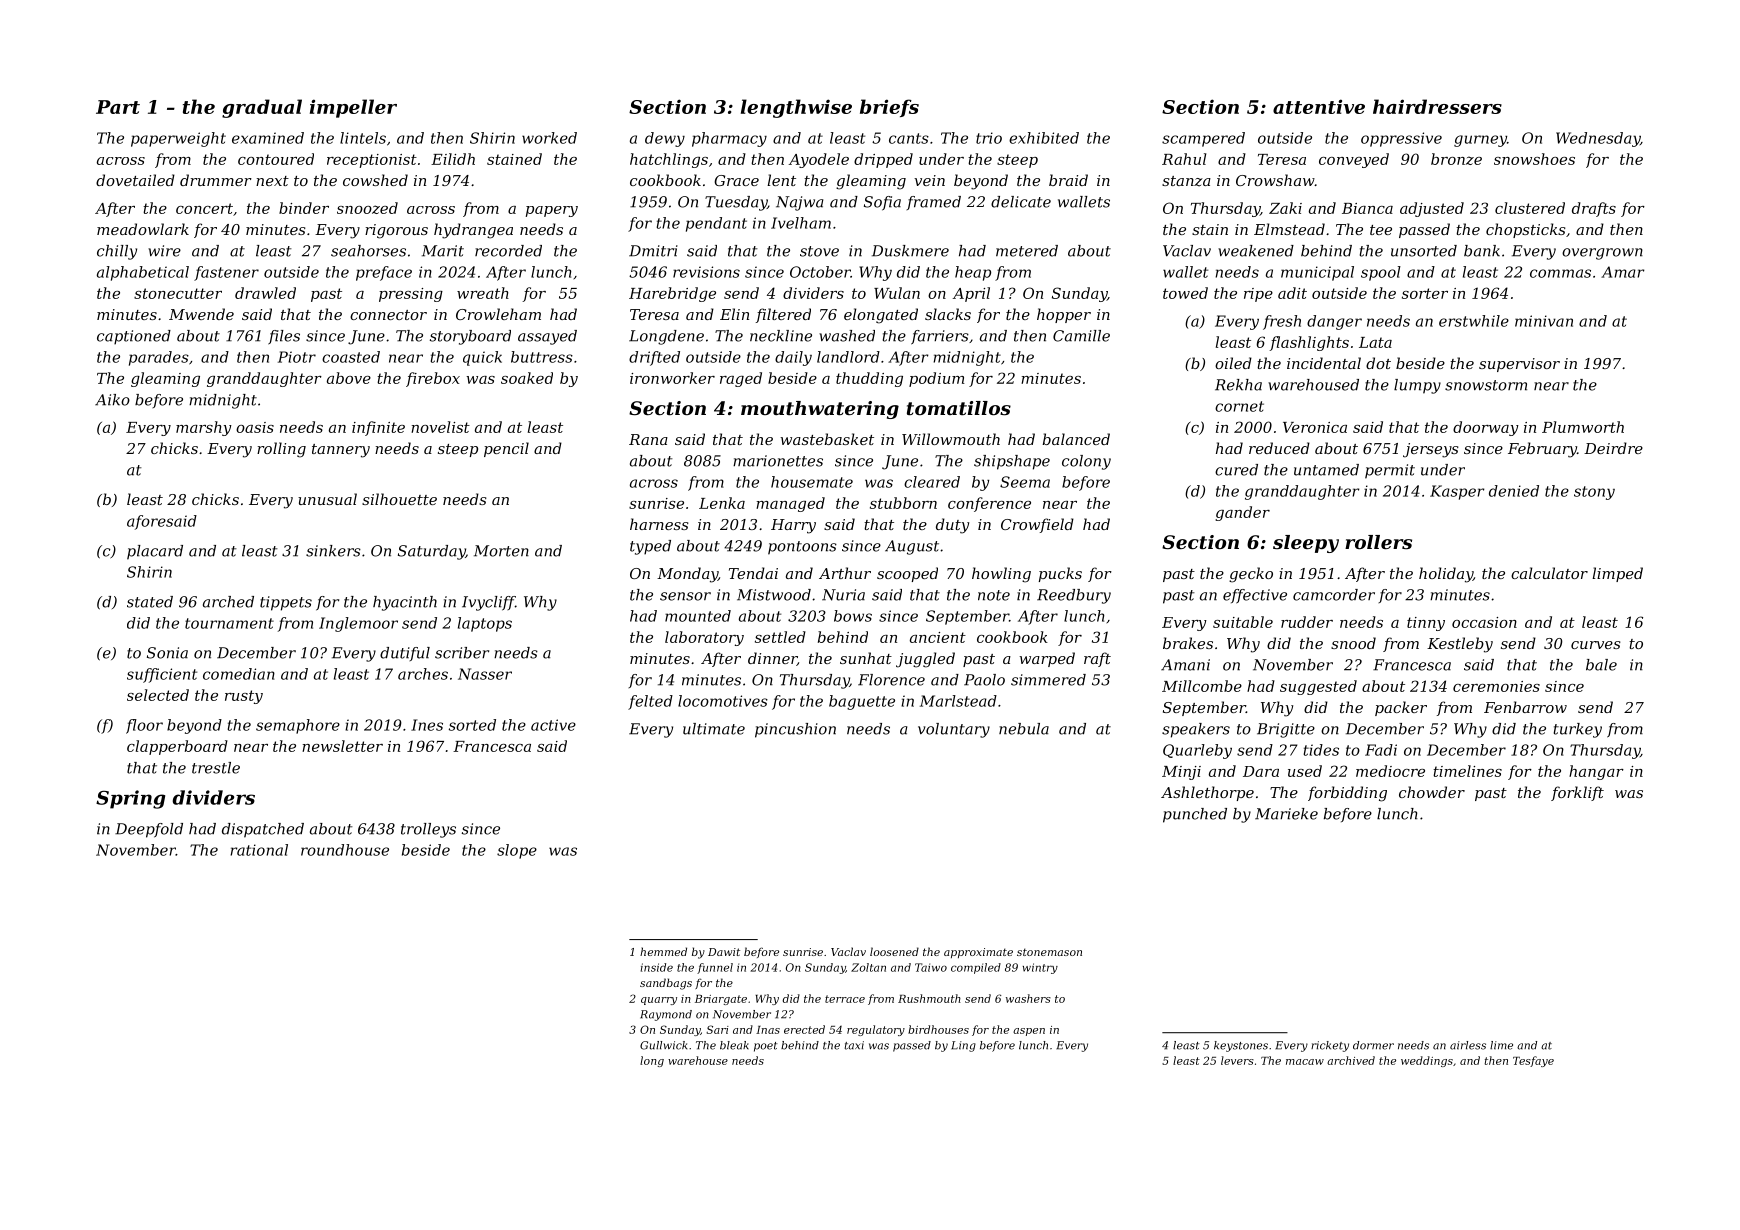 The width and height of the document is (1740, 1230). I want to click on lengthwise, so click(796, 108).
